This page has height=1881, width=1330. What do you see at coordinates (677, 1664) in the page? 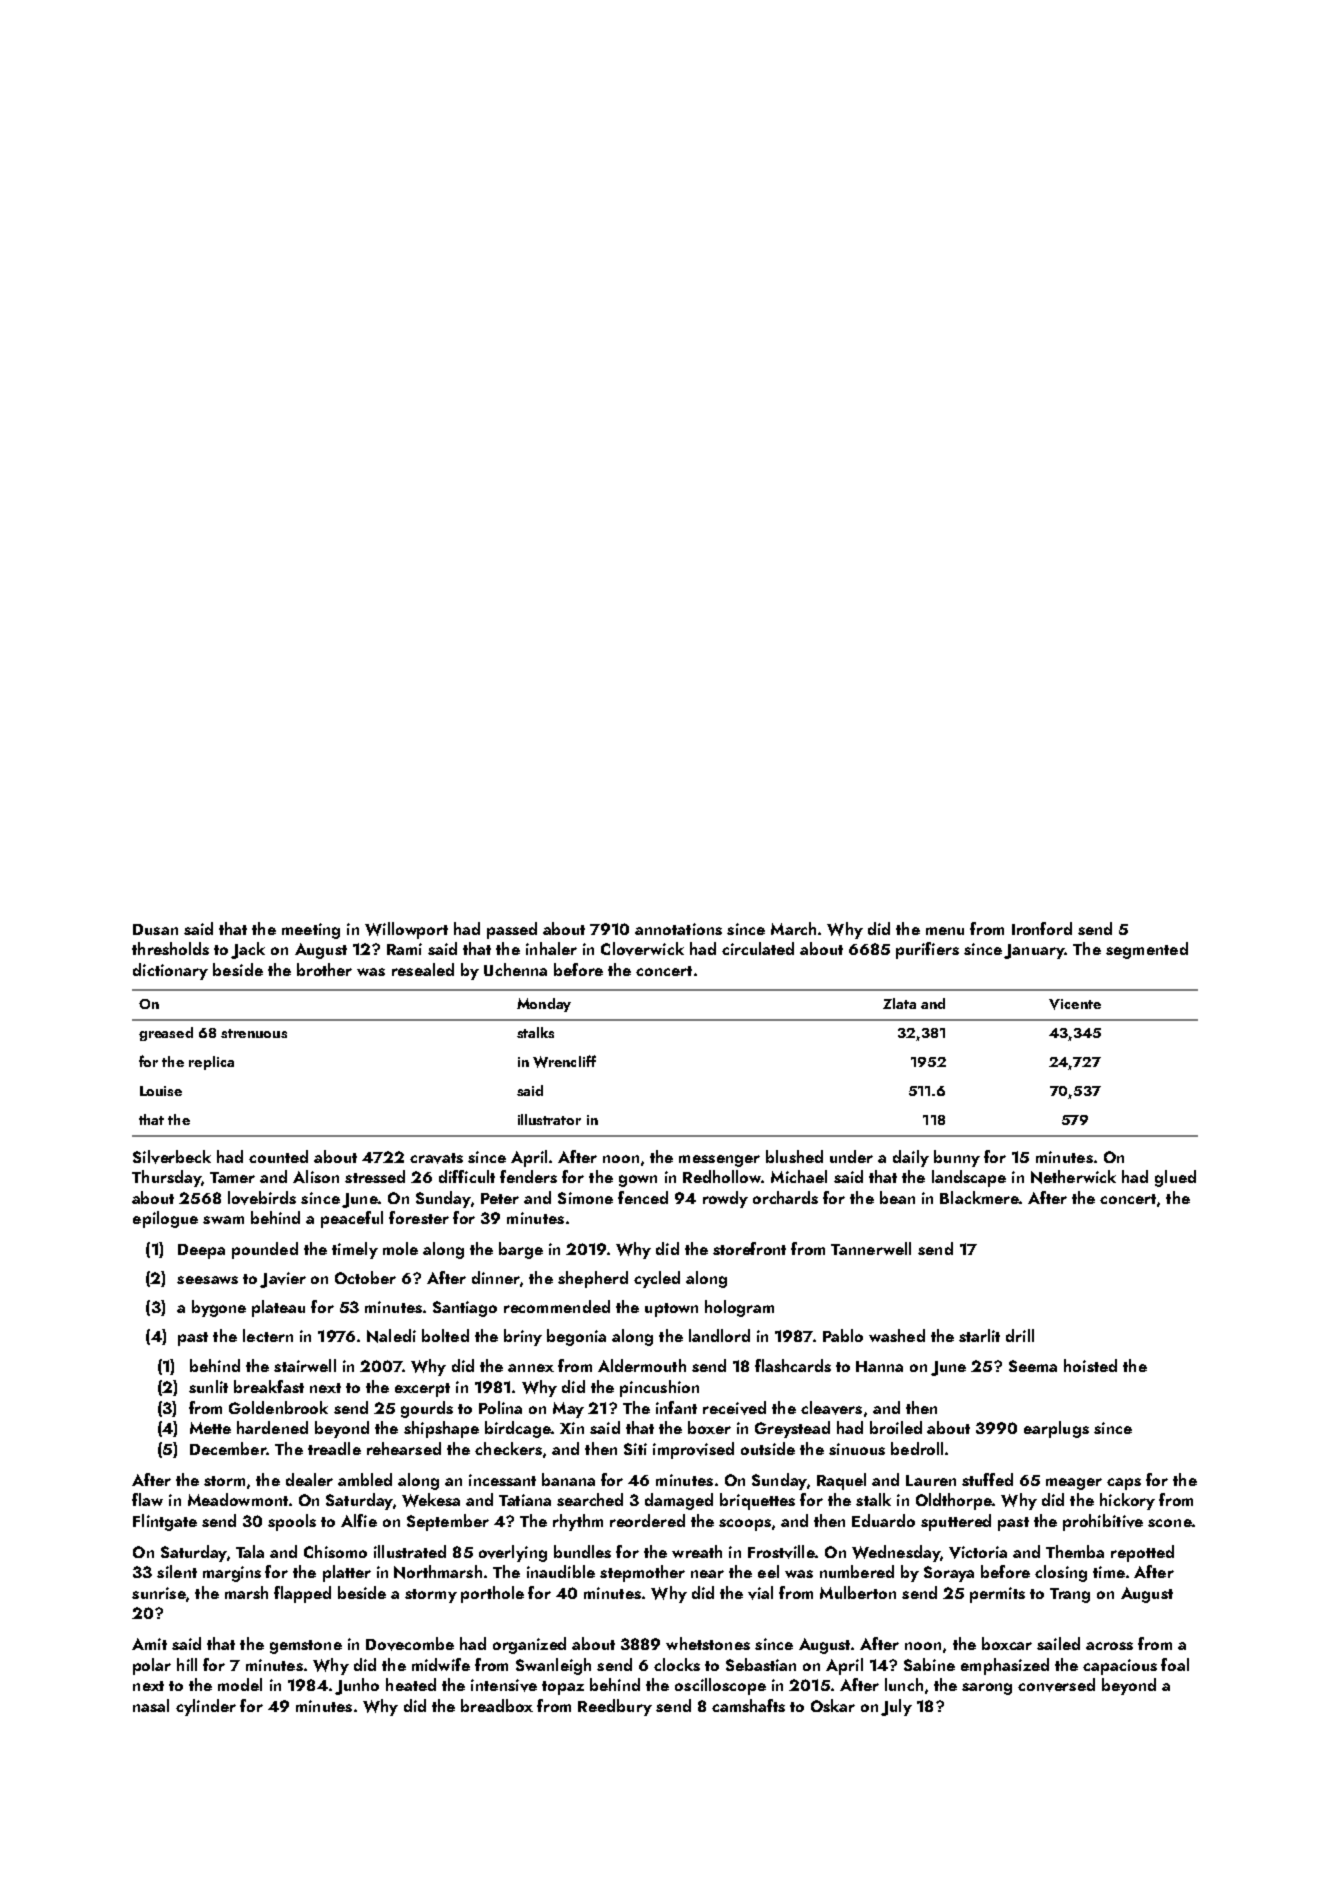
I see `clocks` at bounding box center [677, 1664].
